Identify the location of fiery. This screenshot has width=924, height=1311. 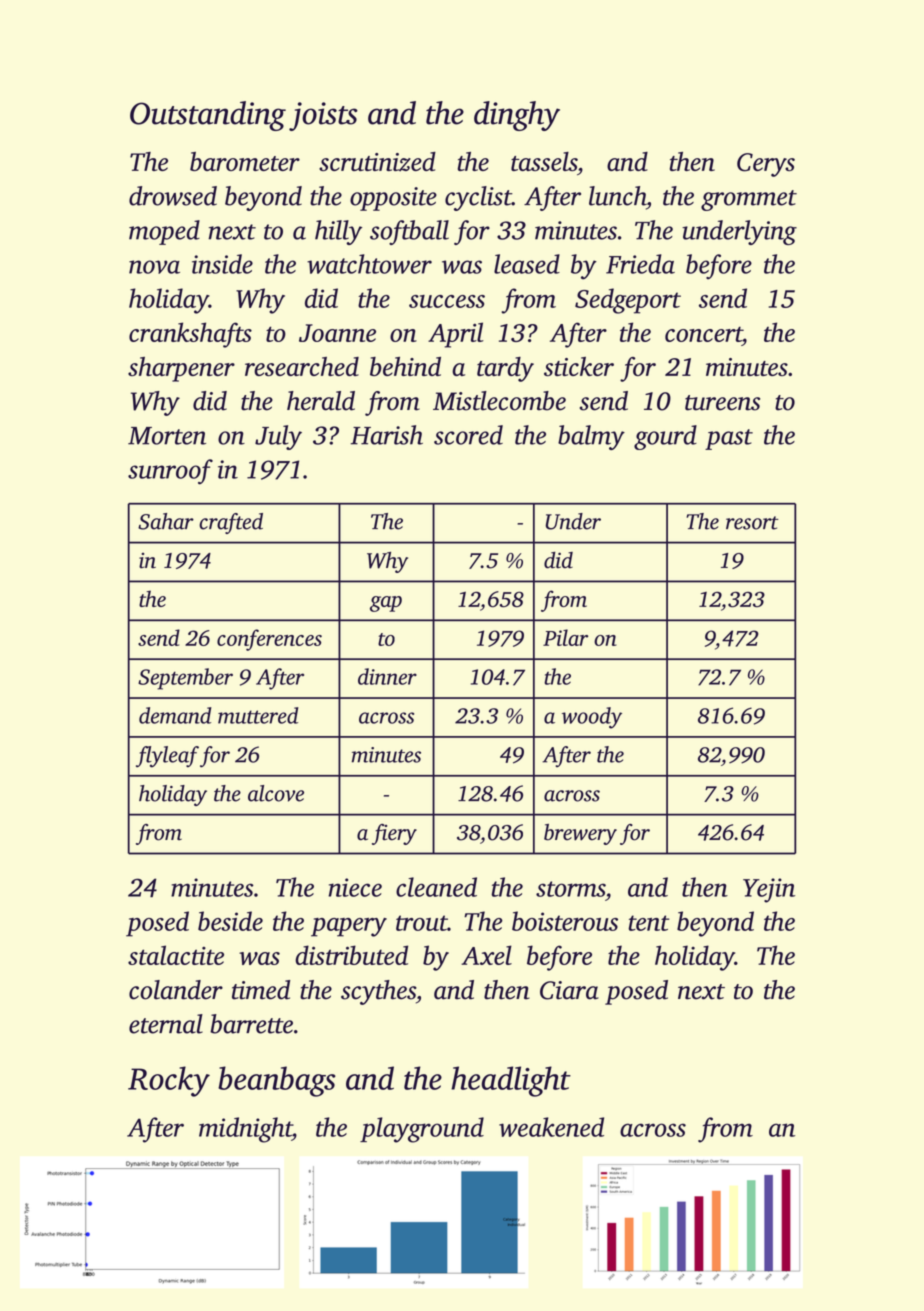
(394, 834).
